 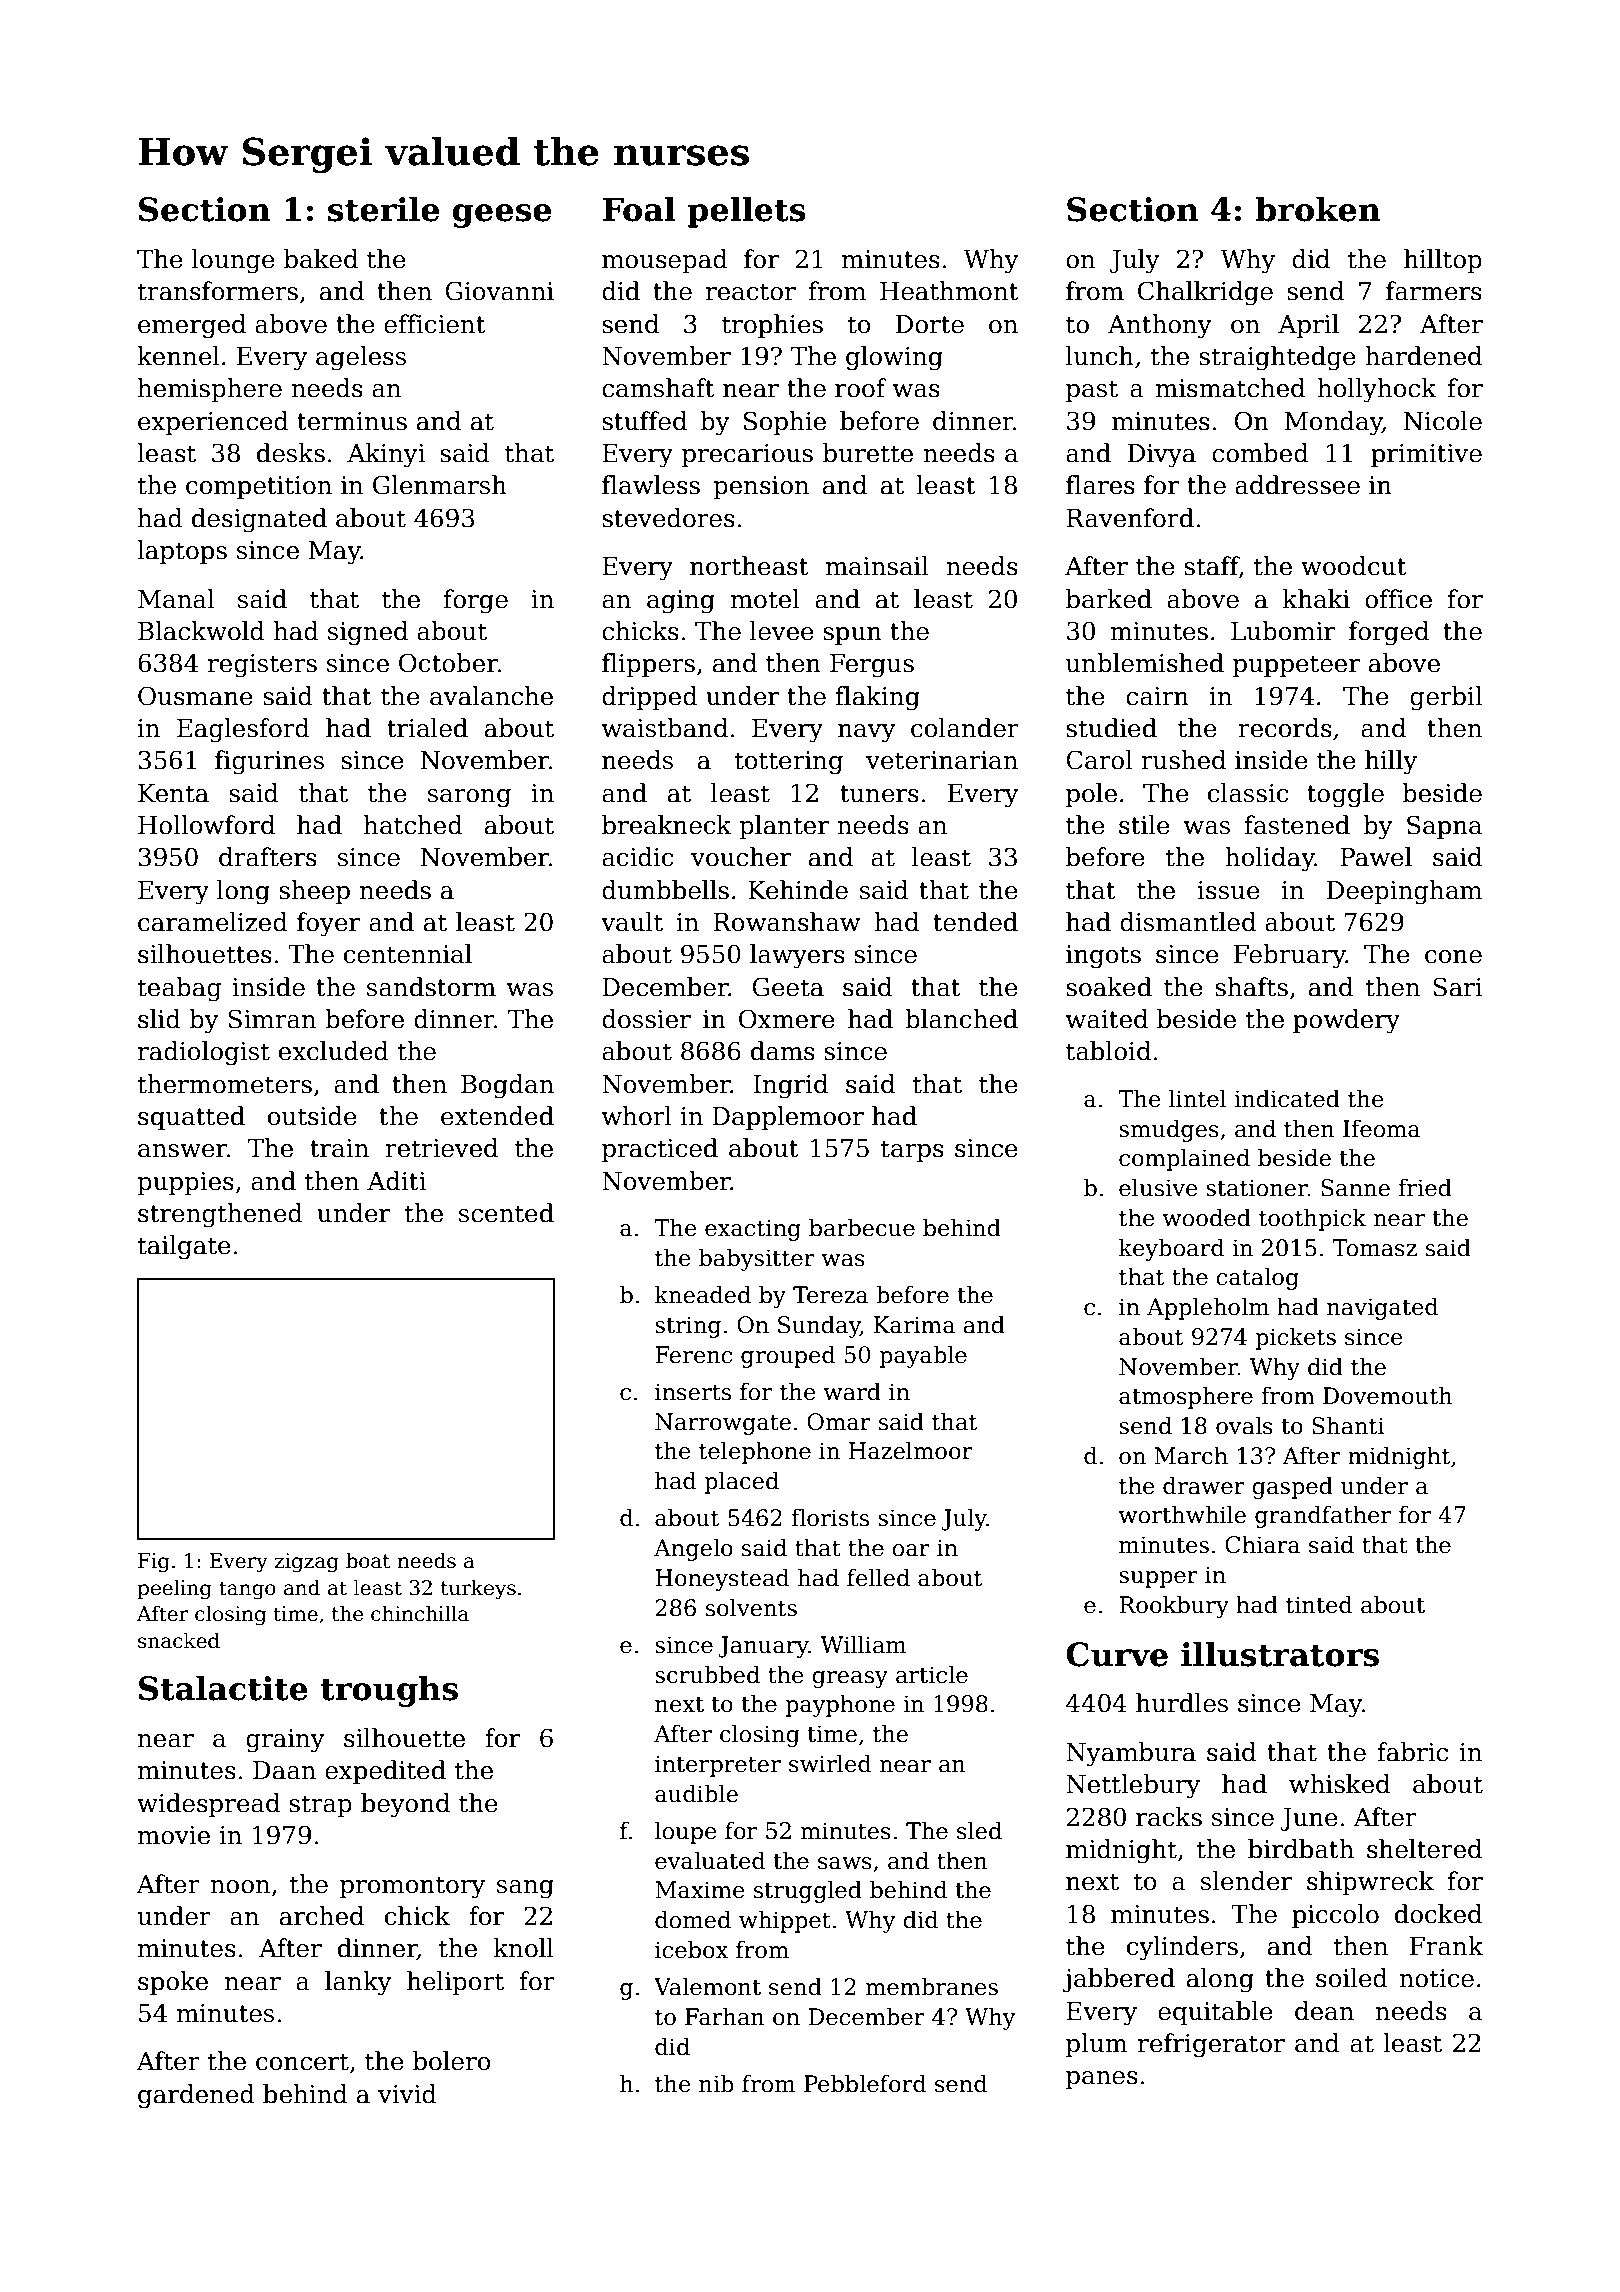 I want to click on Farhan, so click(x=725, y=2016).
